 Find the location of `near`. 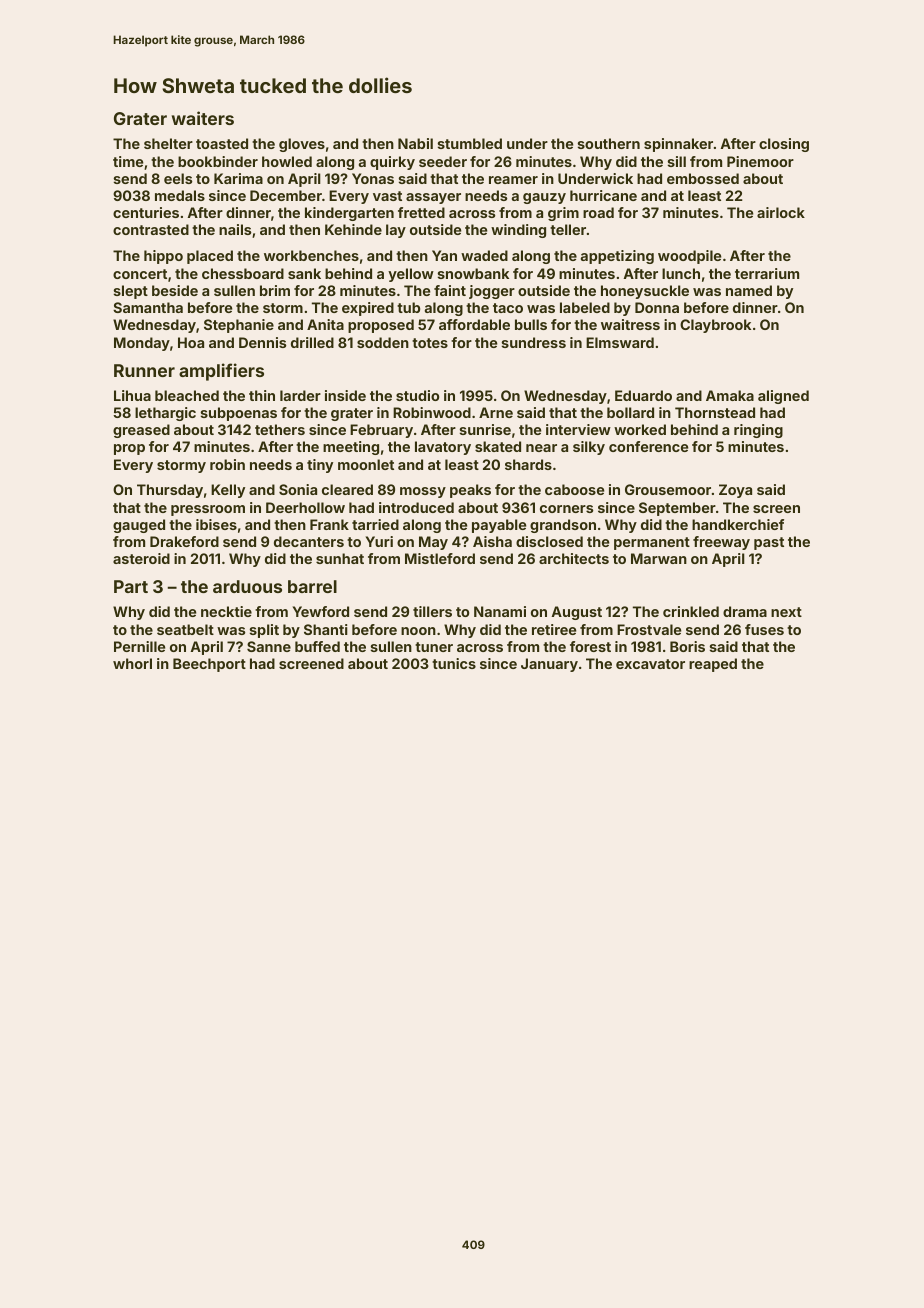

near is located at coordinates (541, 448).
